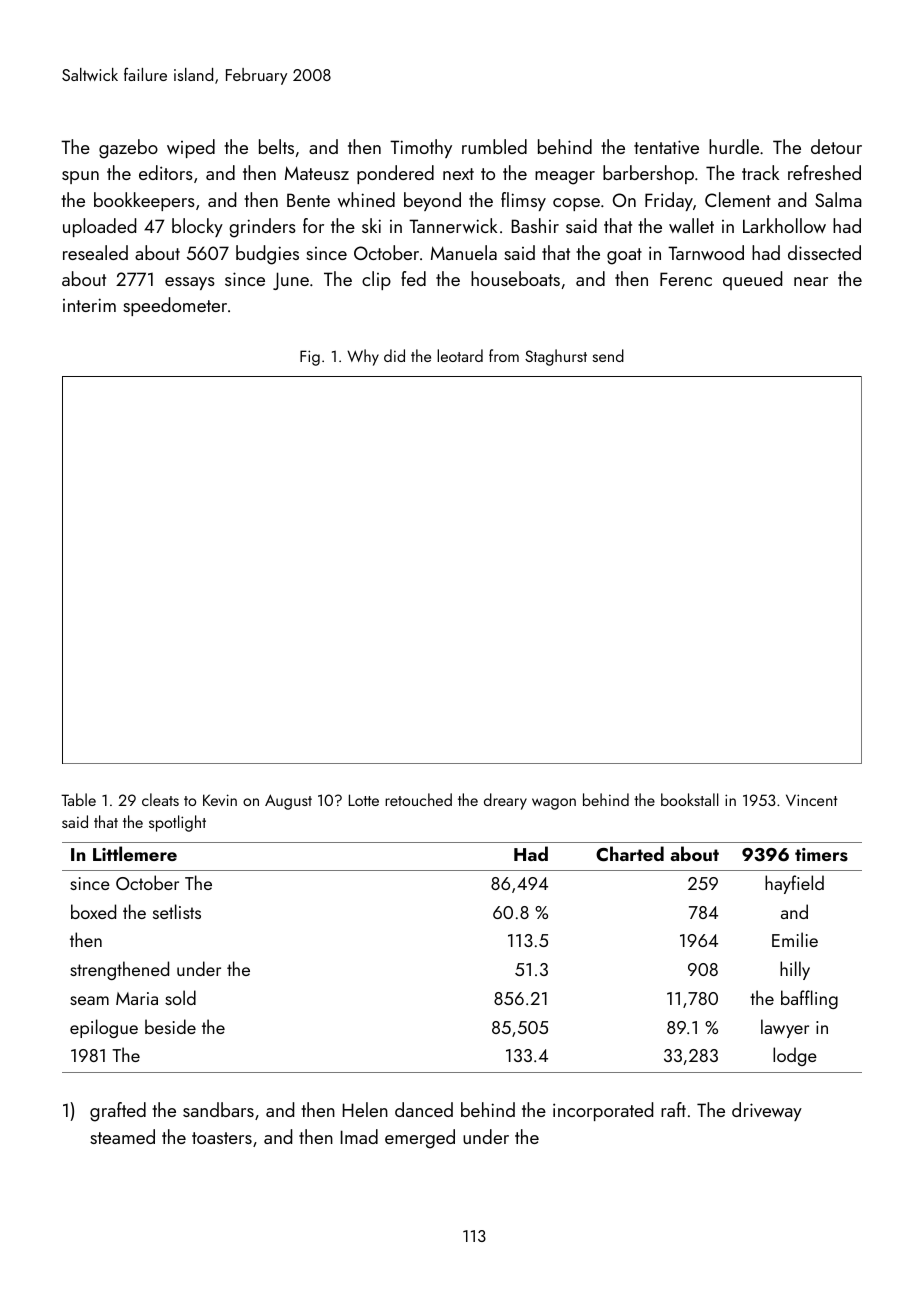  What do you see at coordinates (809, 999) in the screenshot?
I see `baffling` at bounding box center [809, 999].
